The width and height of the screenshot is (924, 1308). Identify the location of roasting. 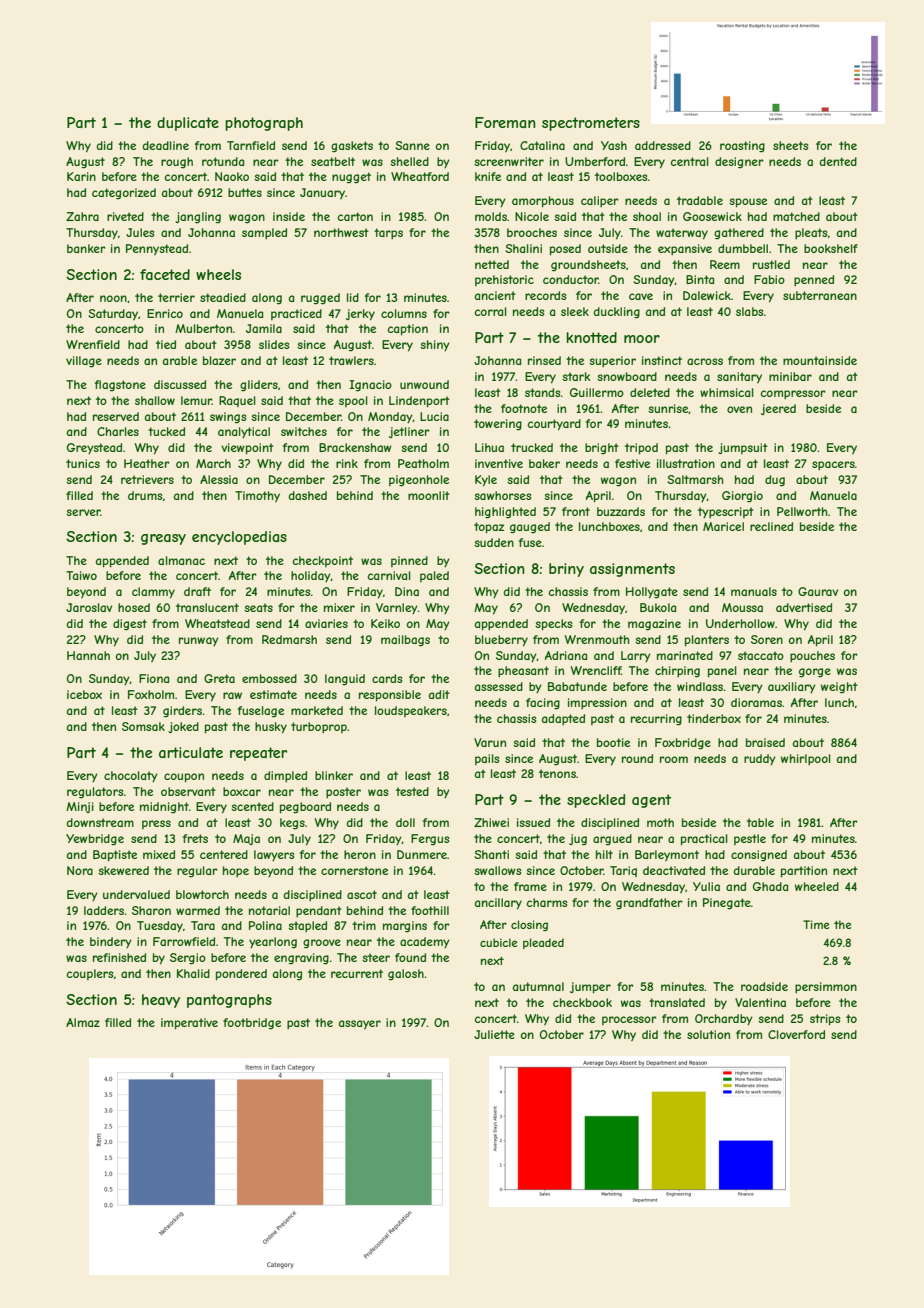
(742, 147).
